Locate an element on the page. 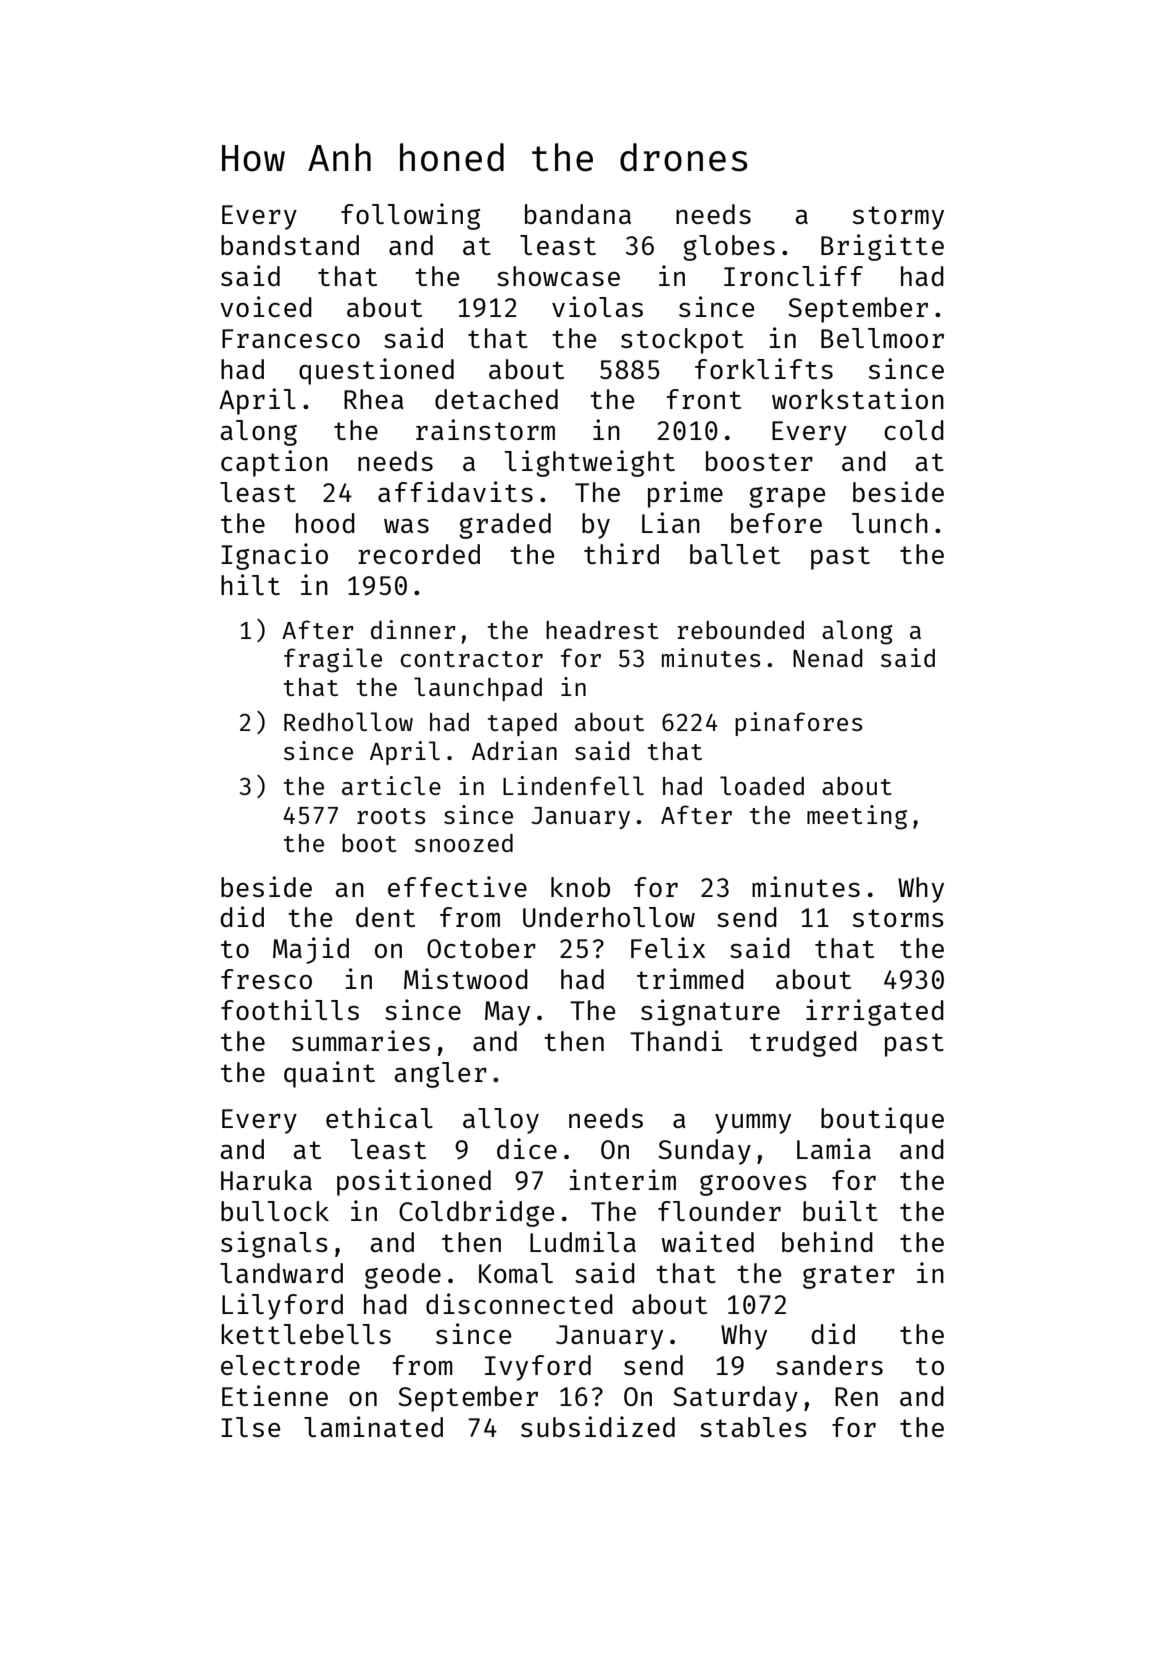  loaded is located at coordinates (762, 785).
